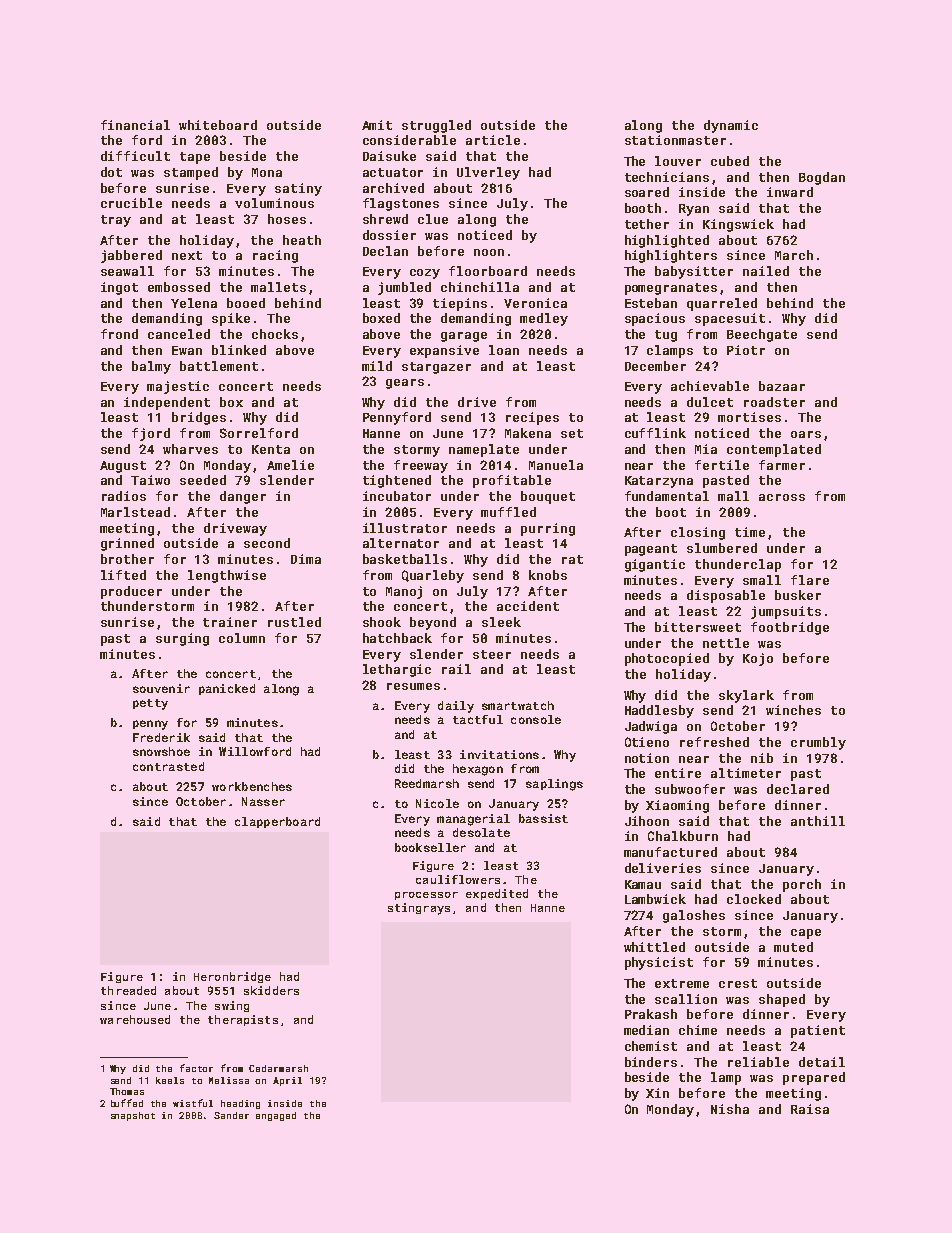 The height and width of the screenshot is (1233, 952). What do you see at coordinates (489, 252) in the screenshot?
I see `noon` at bounding box center [489, 252].
